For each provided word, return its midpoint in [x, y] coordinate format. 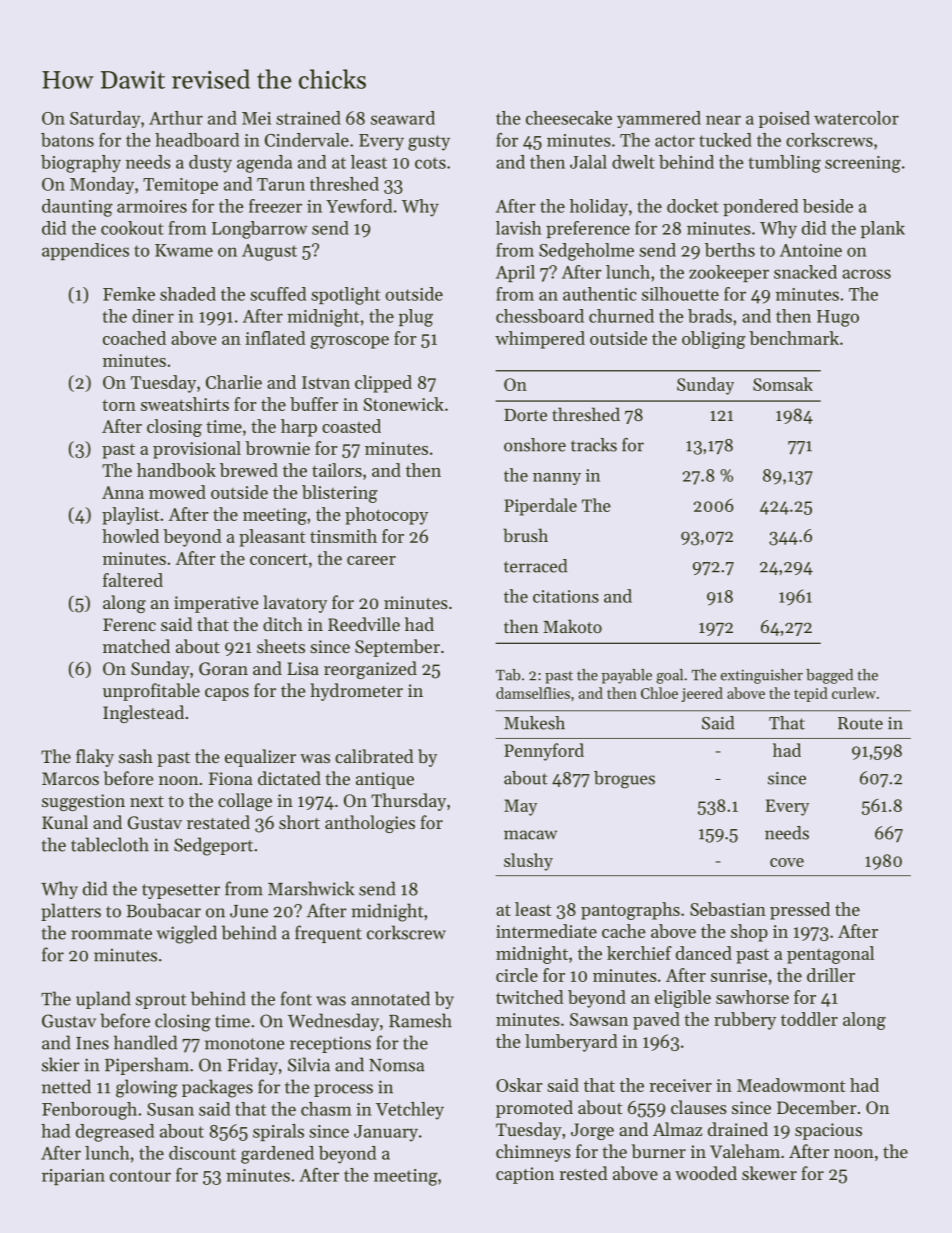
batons [67, 140]
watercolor [856, 118]
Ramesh [420, 1020]
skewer [769, 1173]
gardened [277, 1155]
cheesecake [569, 118]
